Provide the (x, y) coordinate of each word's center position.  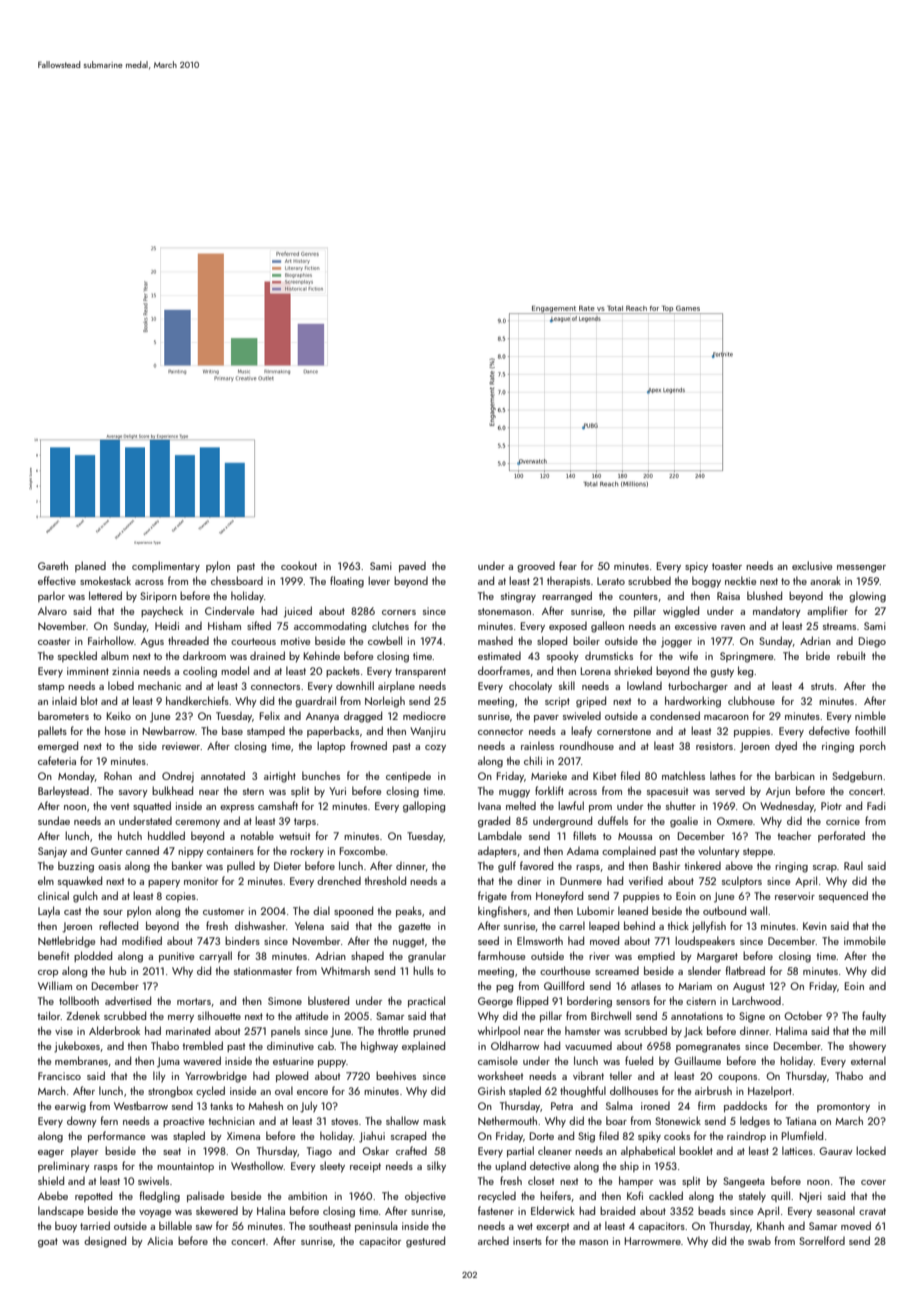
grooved (536, 567)
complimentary (166, 566)
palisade (205, 1196)
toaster (727, 566)
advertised (128, 1000)
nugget (408, 943)
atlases (646, 985)
